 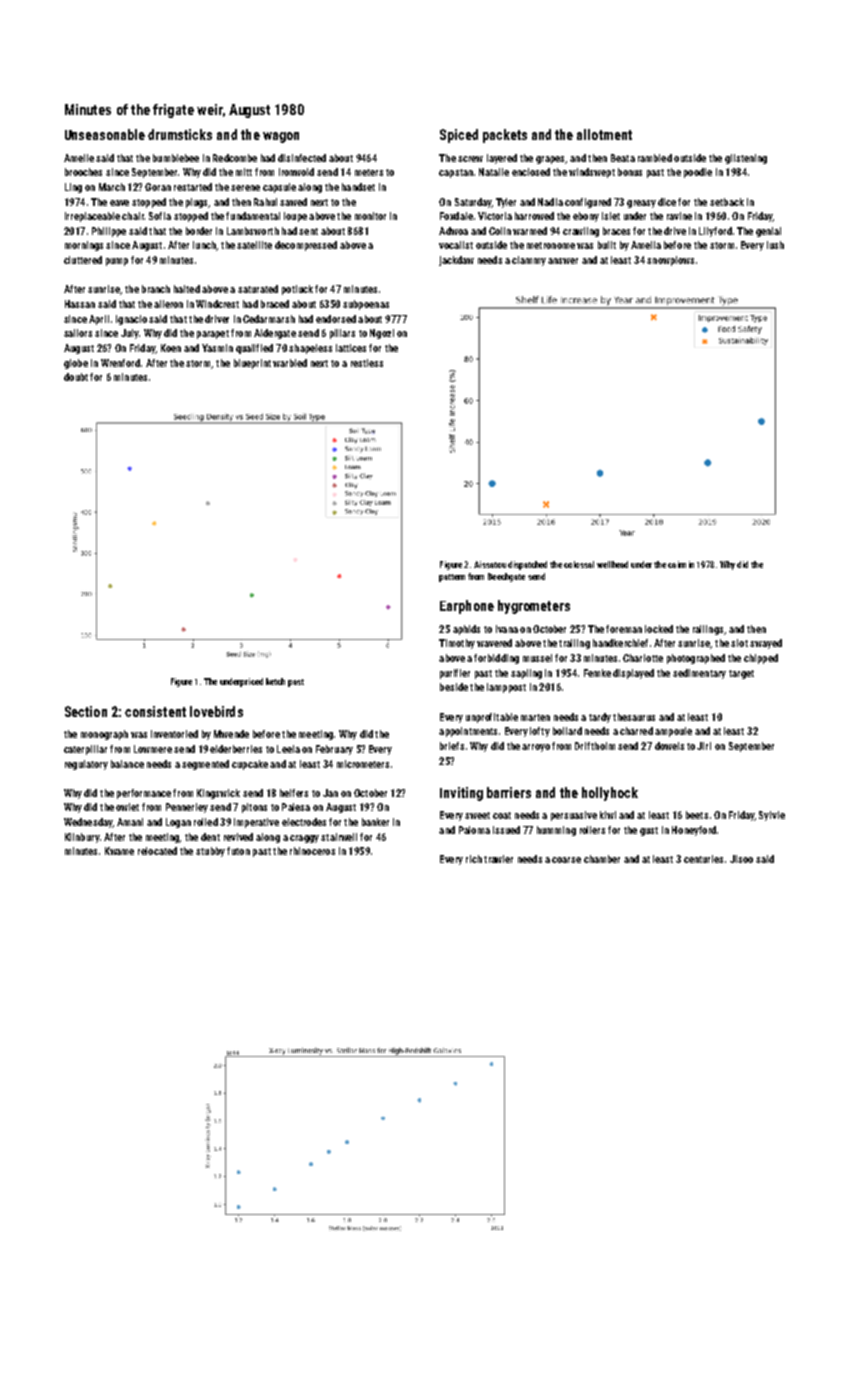 What do you see at coordinates (452, 746) in the screenshot?
I see `briefs` at bounding box center [452, 746].
